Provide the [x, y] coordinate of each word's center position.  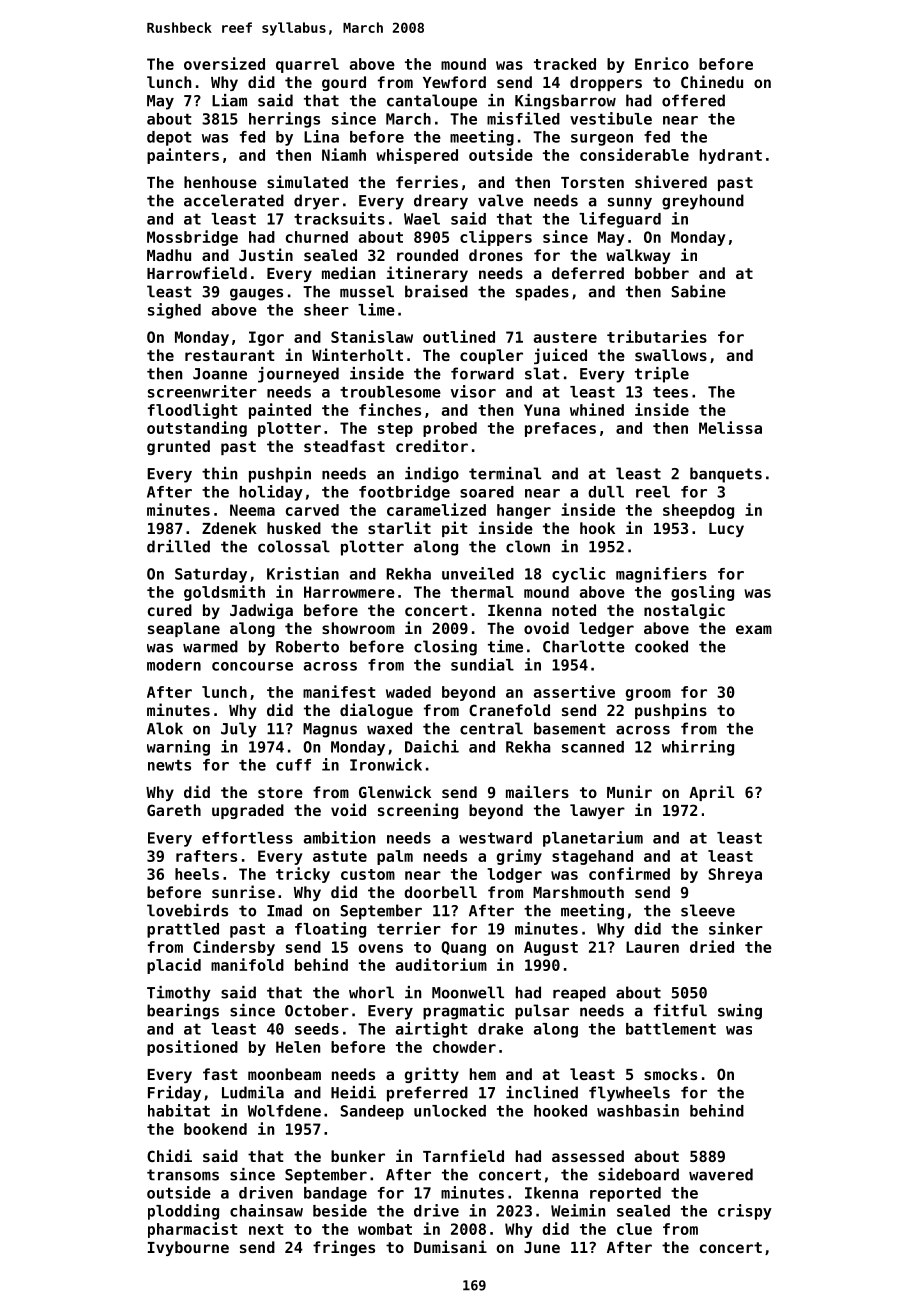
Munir [629, 791]
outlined [459, 336]
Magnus [330, 730]
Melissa [730, 427]
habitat [179, 1110]
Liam [229, 100]
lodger [514, 875]
